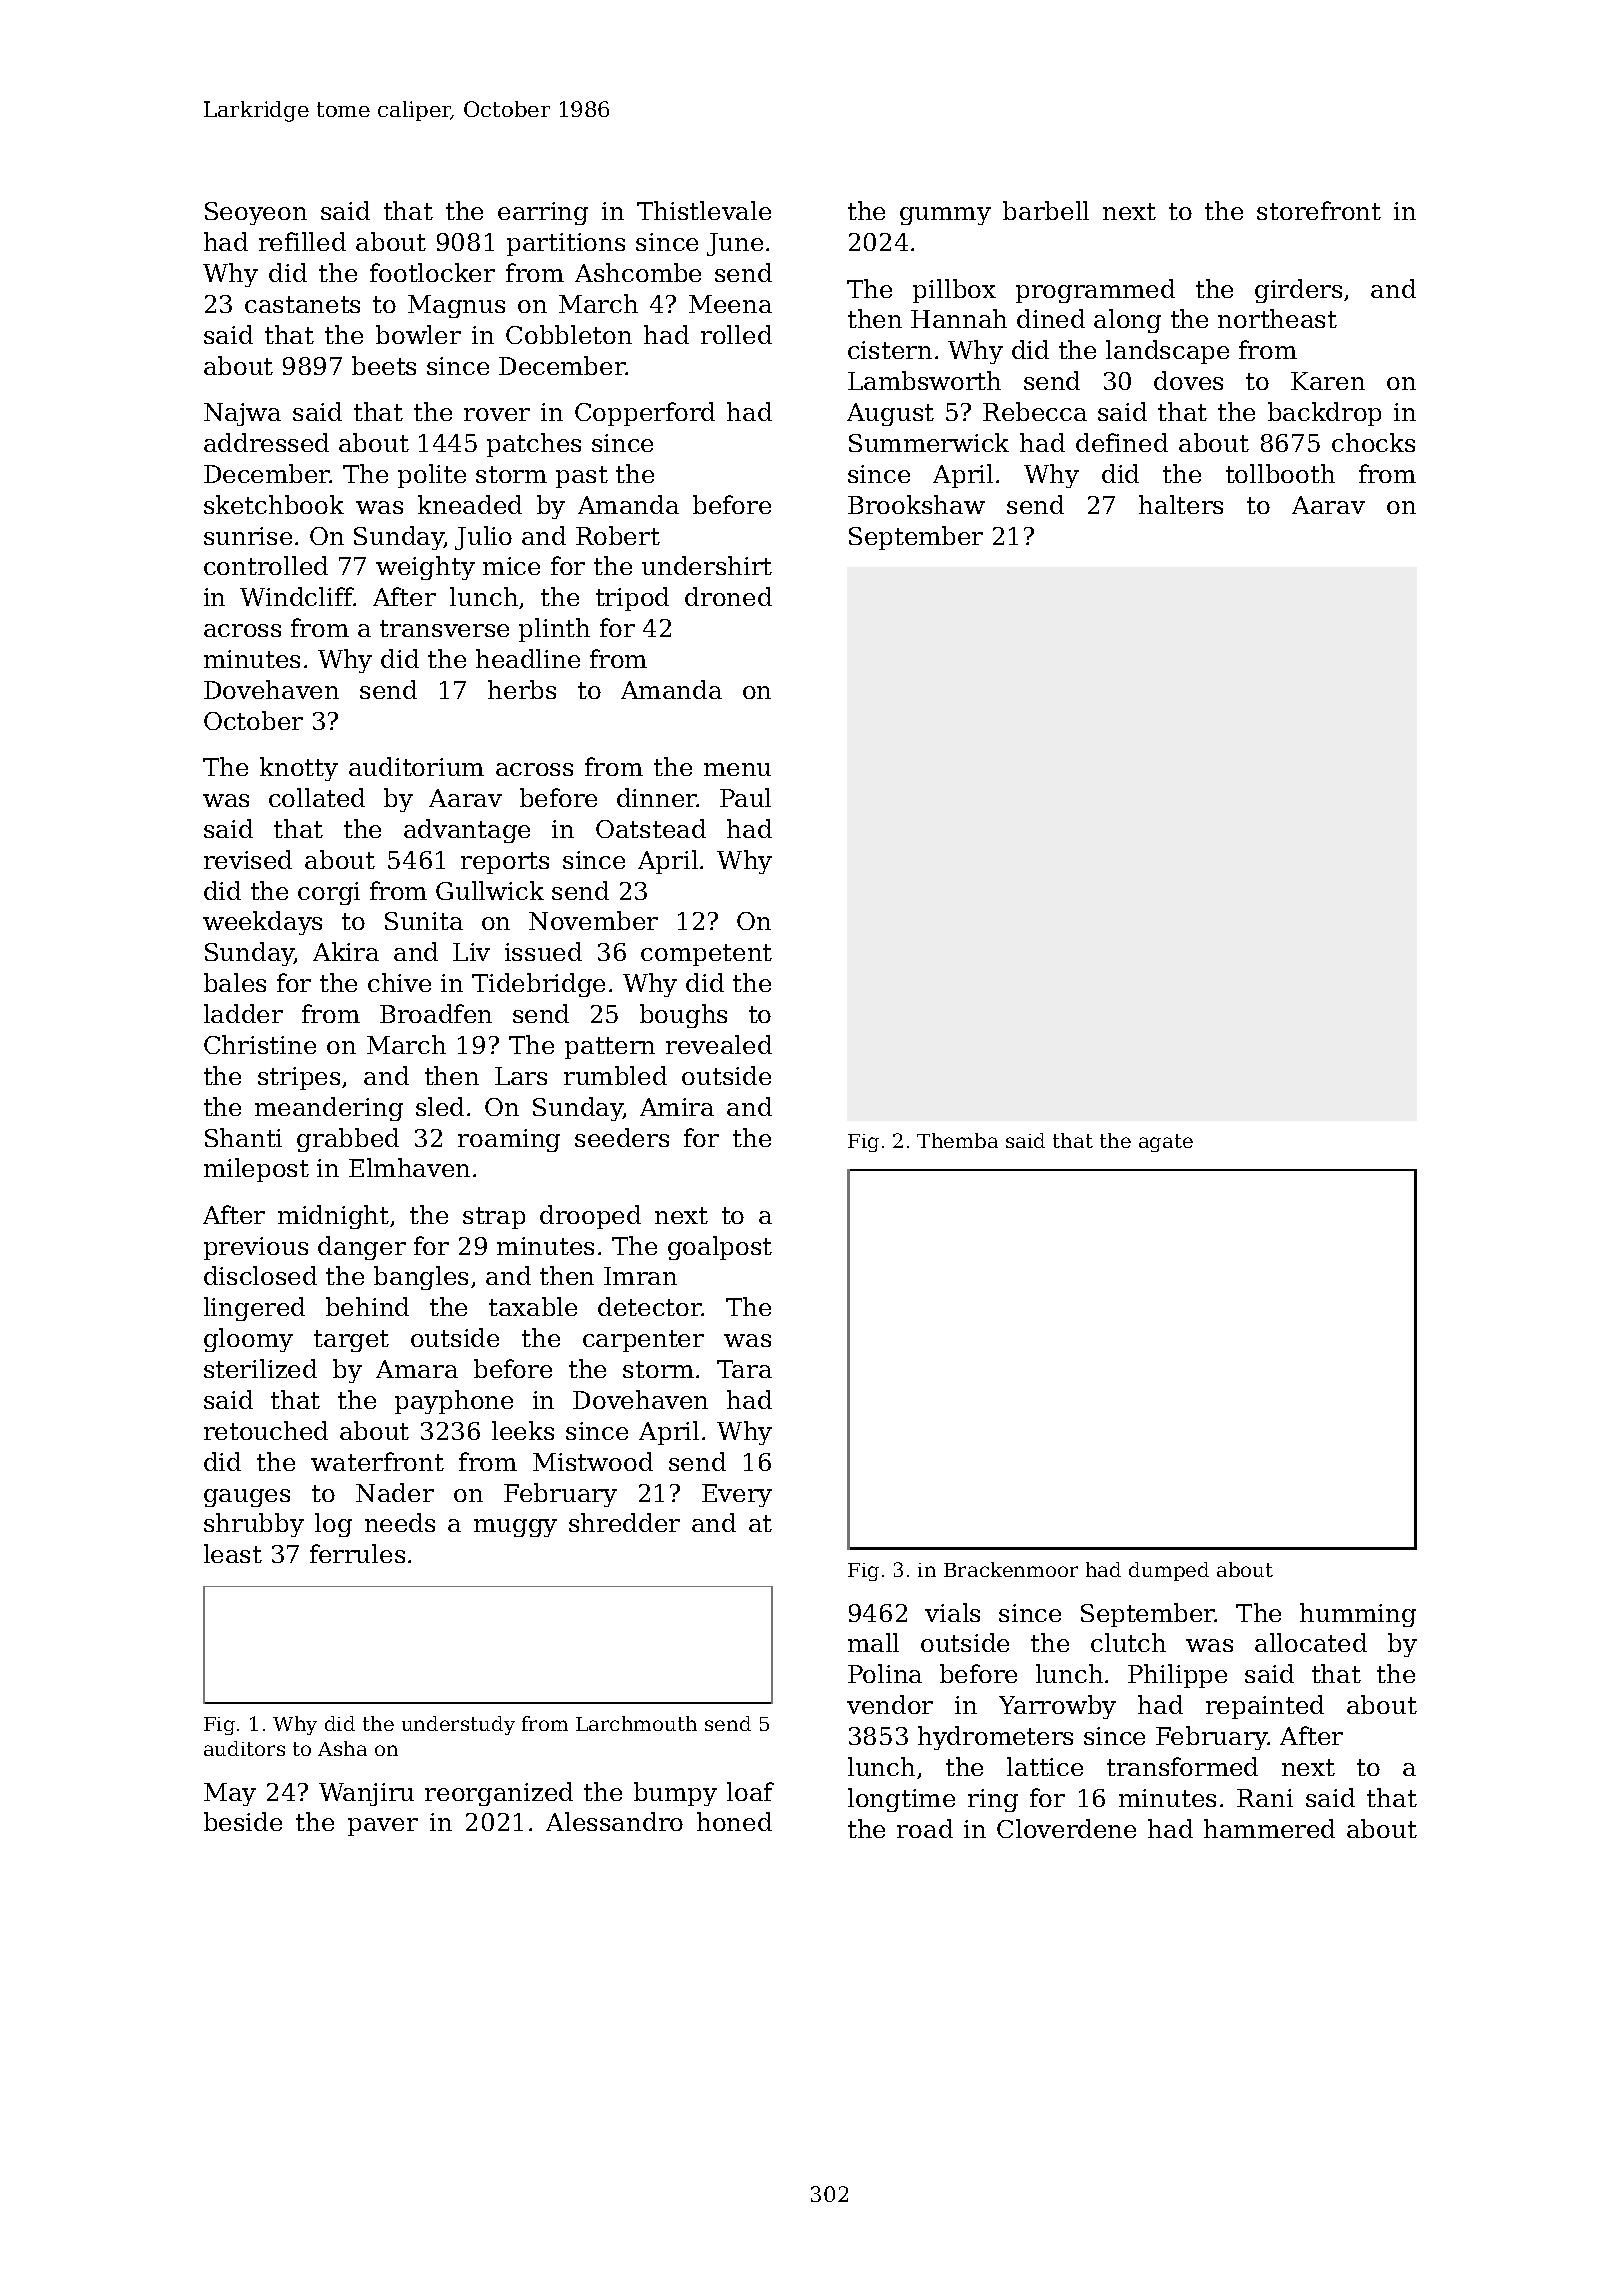 The height and width of the image is (2292, 1620). Describe the element at coordinates (417, 1369) in the image. I see `Amara` at that location.
